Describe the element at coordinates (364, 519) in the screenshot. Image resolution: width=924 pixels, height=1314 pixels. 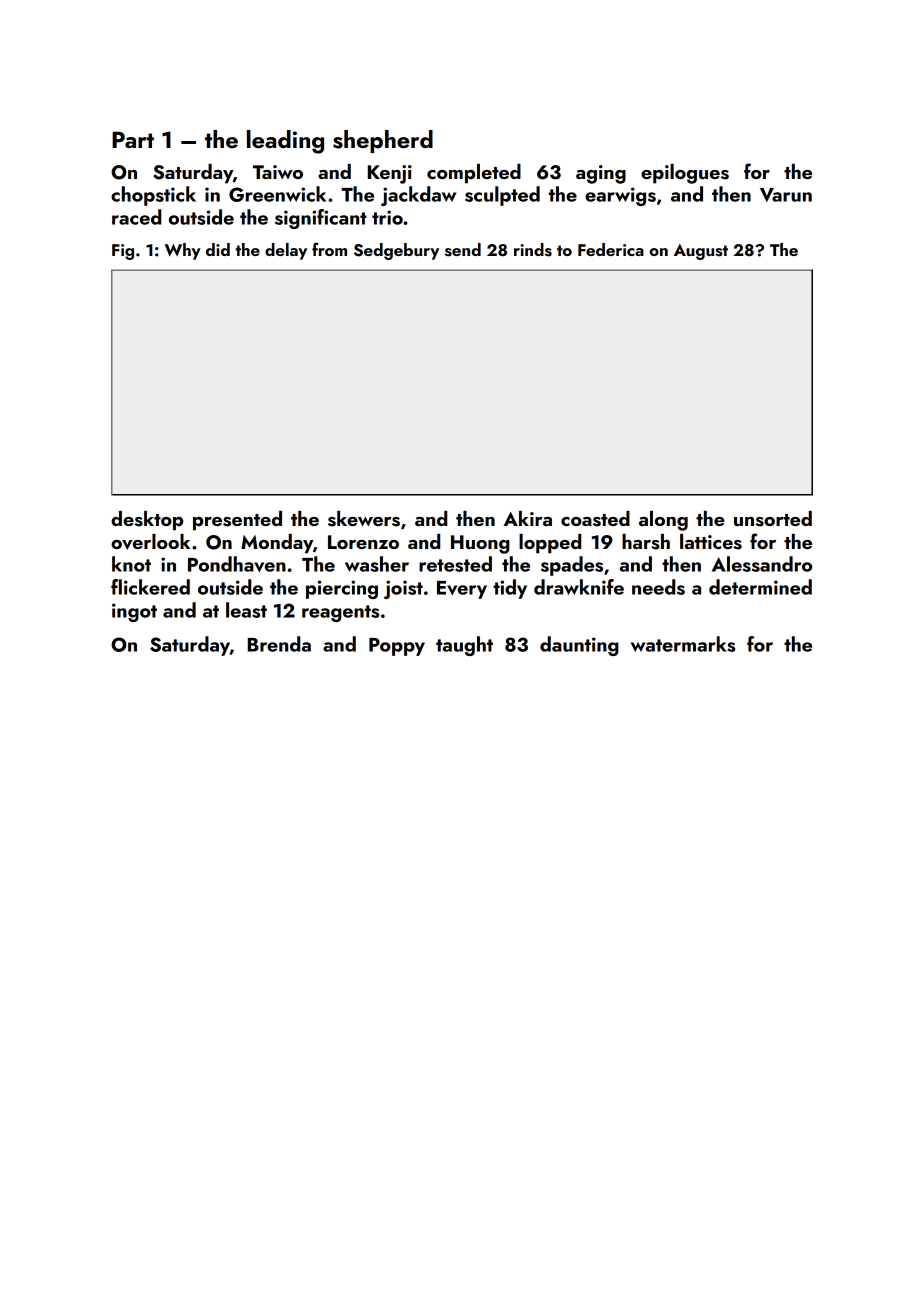
I see `skewers` at that location.
